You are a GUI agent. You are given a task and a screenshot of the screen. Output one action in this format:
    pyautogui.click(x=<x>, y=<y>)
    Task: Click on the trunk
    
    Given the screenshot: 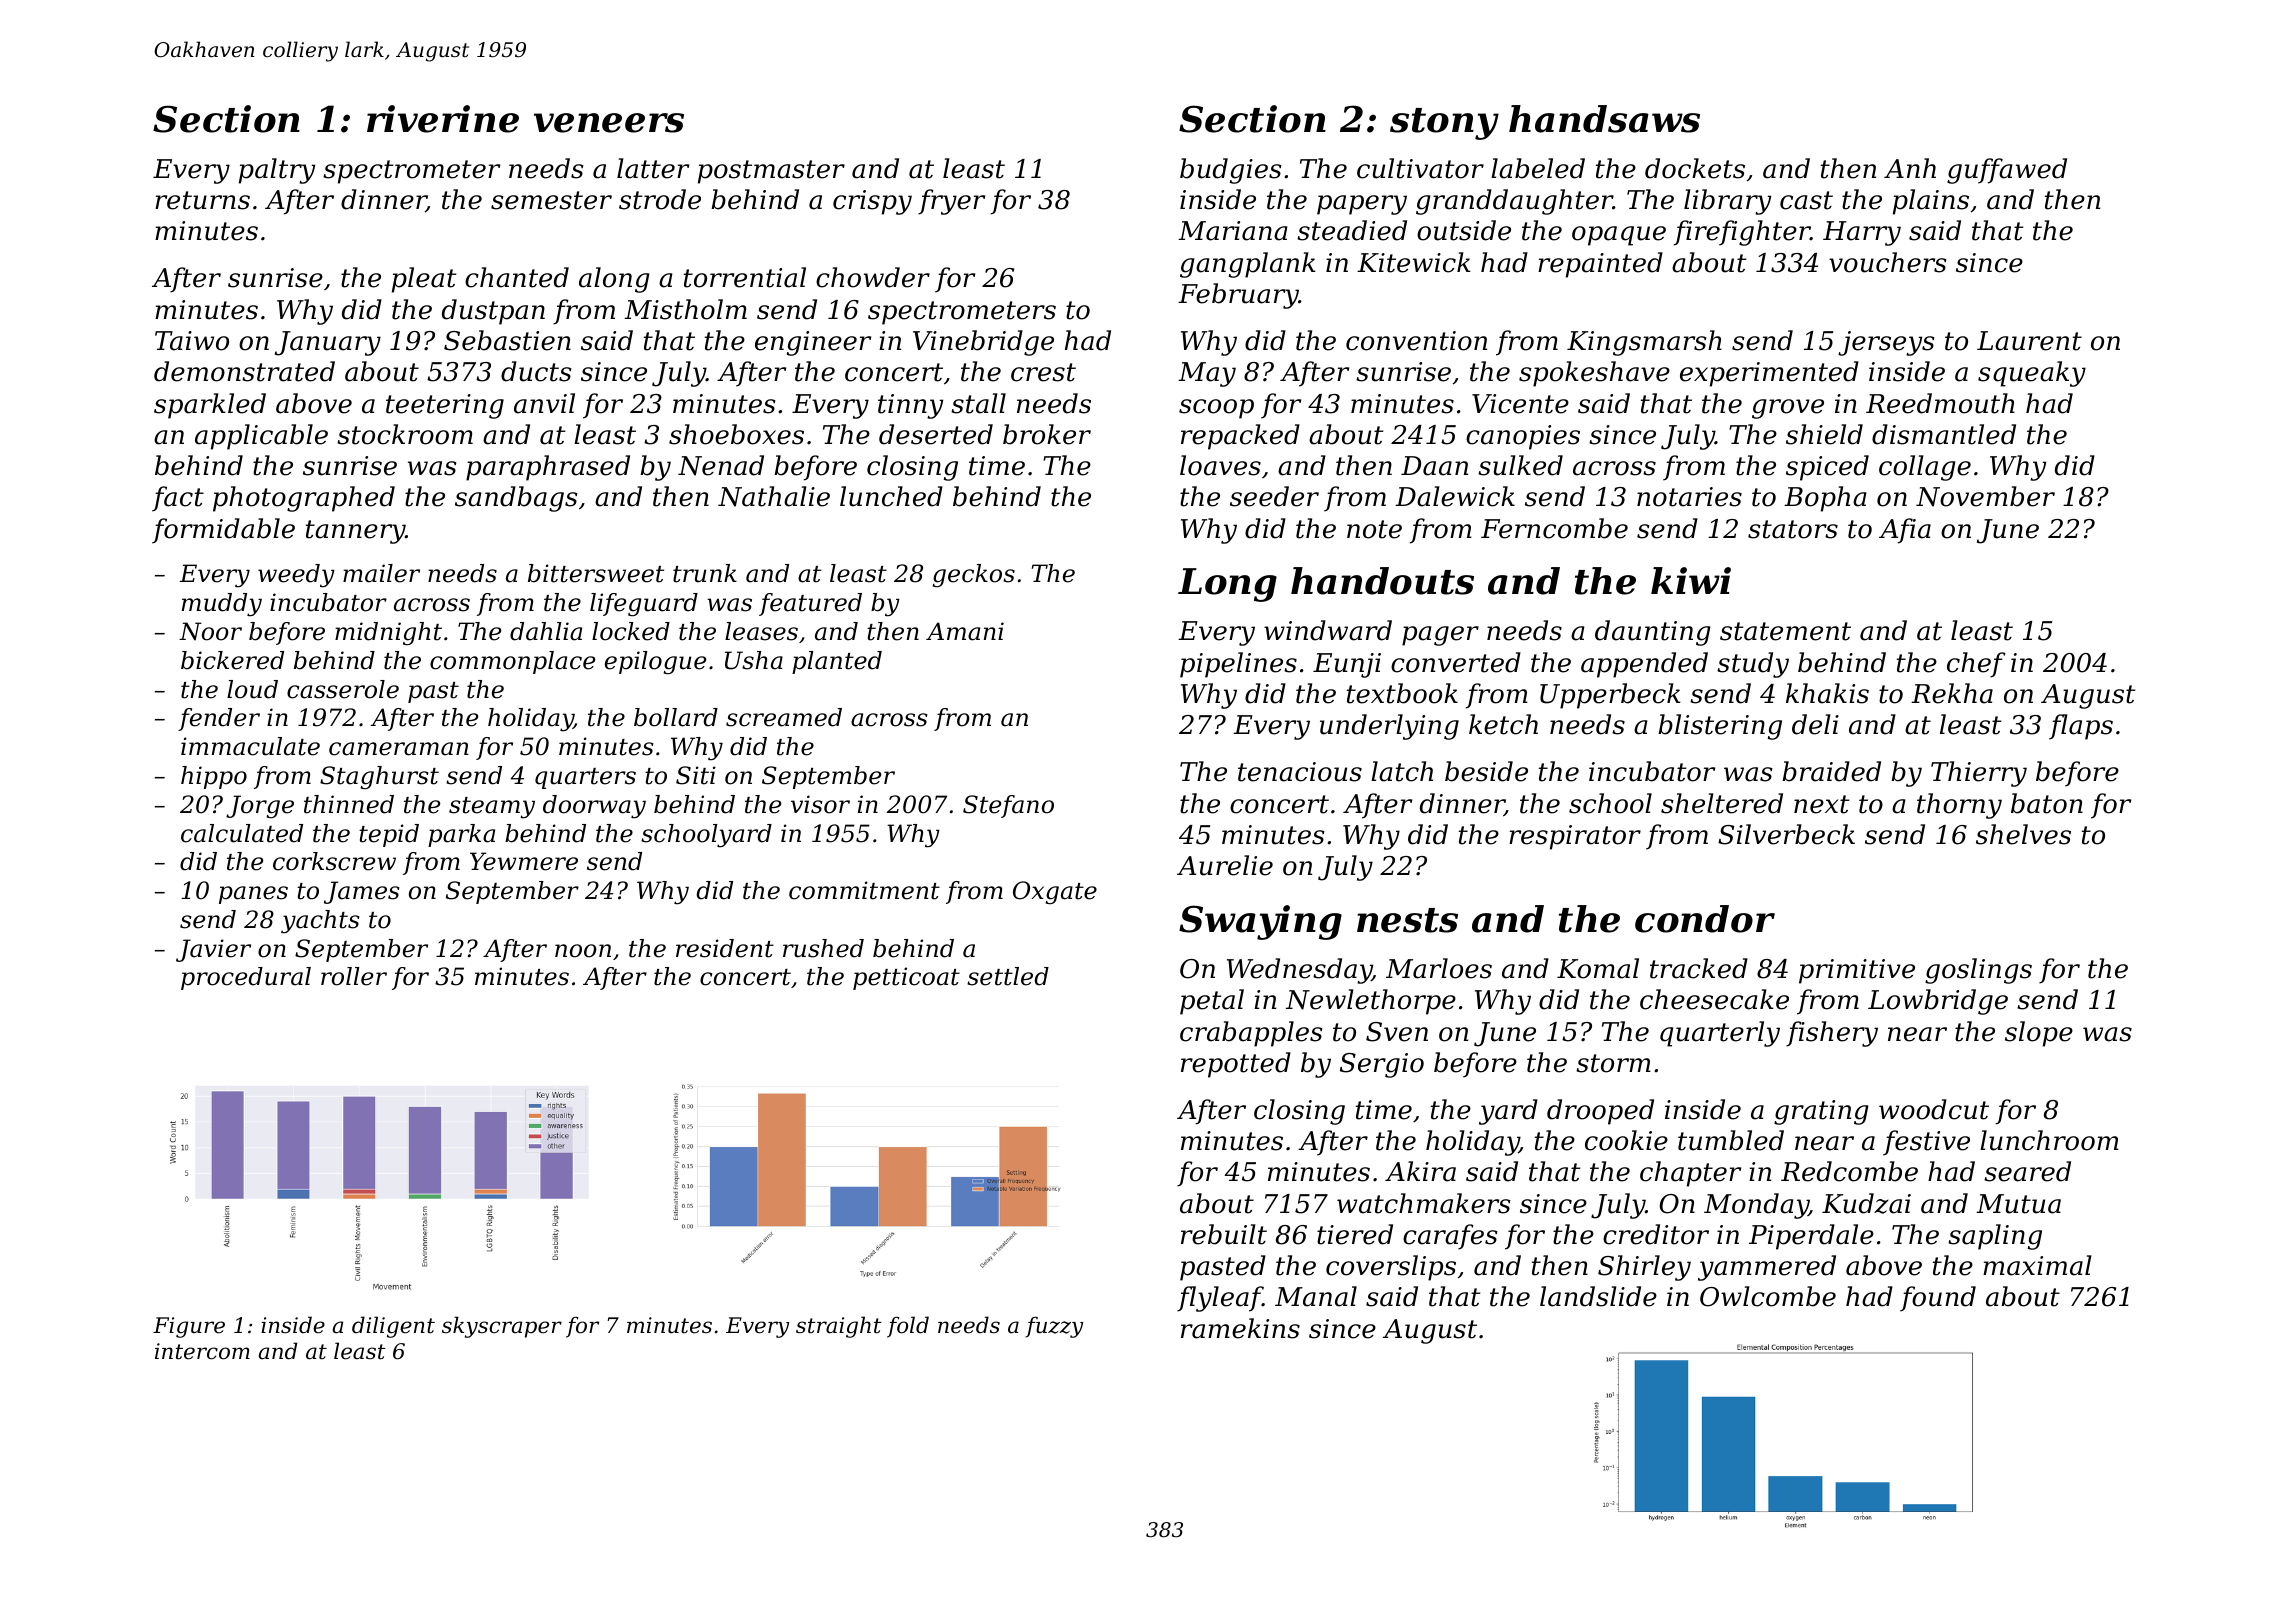 What is the action you would take?
    pyautogui.click(x=705, y=573)
